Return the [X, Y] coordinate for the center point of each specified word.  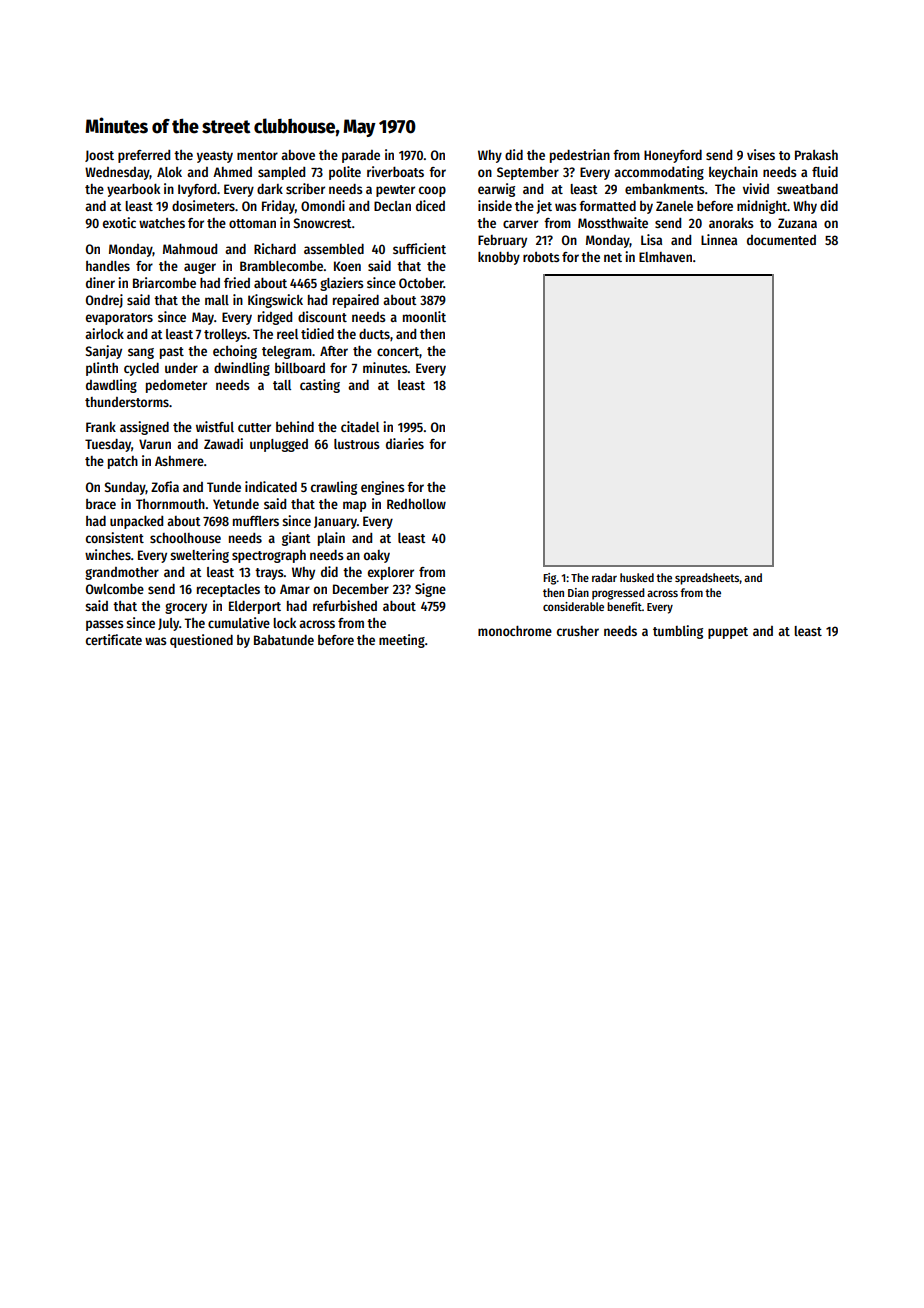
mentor [257, 155]
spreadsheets [707, 579]
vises [761, 154]
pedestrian [580, 156]
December [361, 589]
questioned [201, 641]
